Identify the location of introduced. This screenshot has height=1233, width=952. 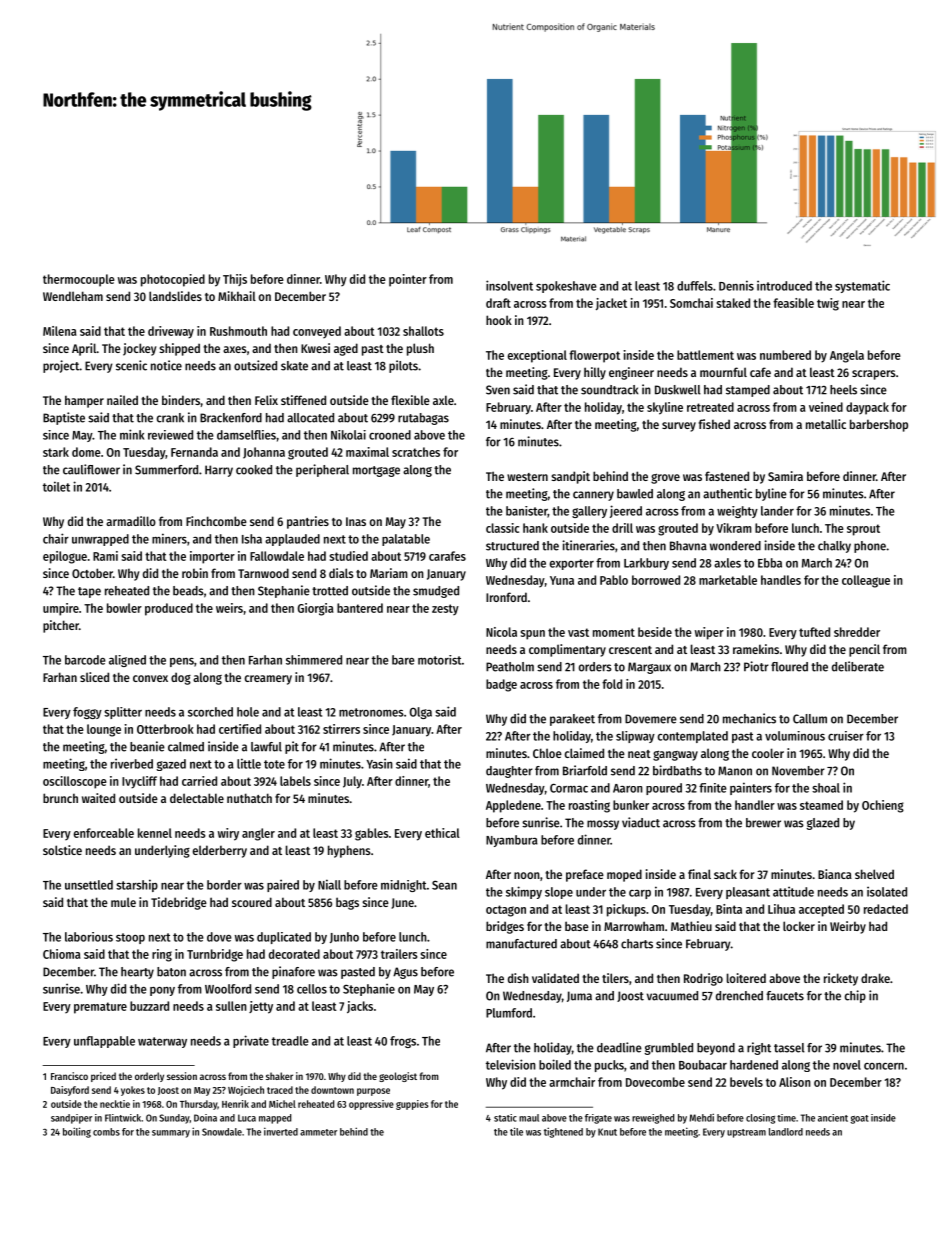
(784, 285).
